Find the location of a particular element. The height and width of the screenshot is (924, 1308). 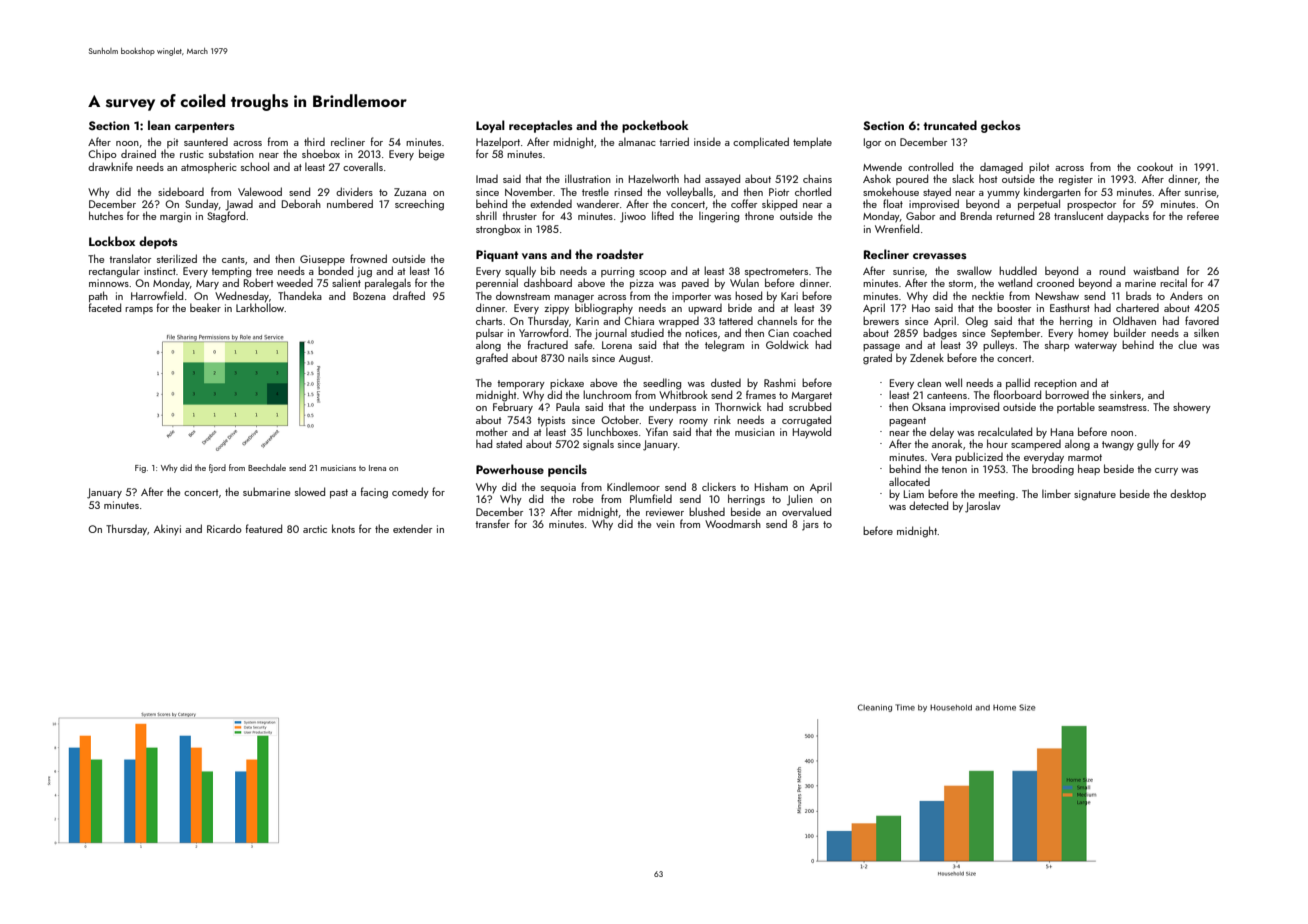

fjord is located at coordinates (217, 468).
